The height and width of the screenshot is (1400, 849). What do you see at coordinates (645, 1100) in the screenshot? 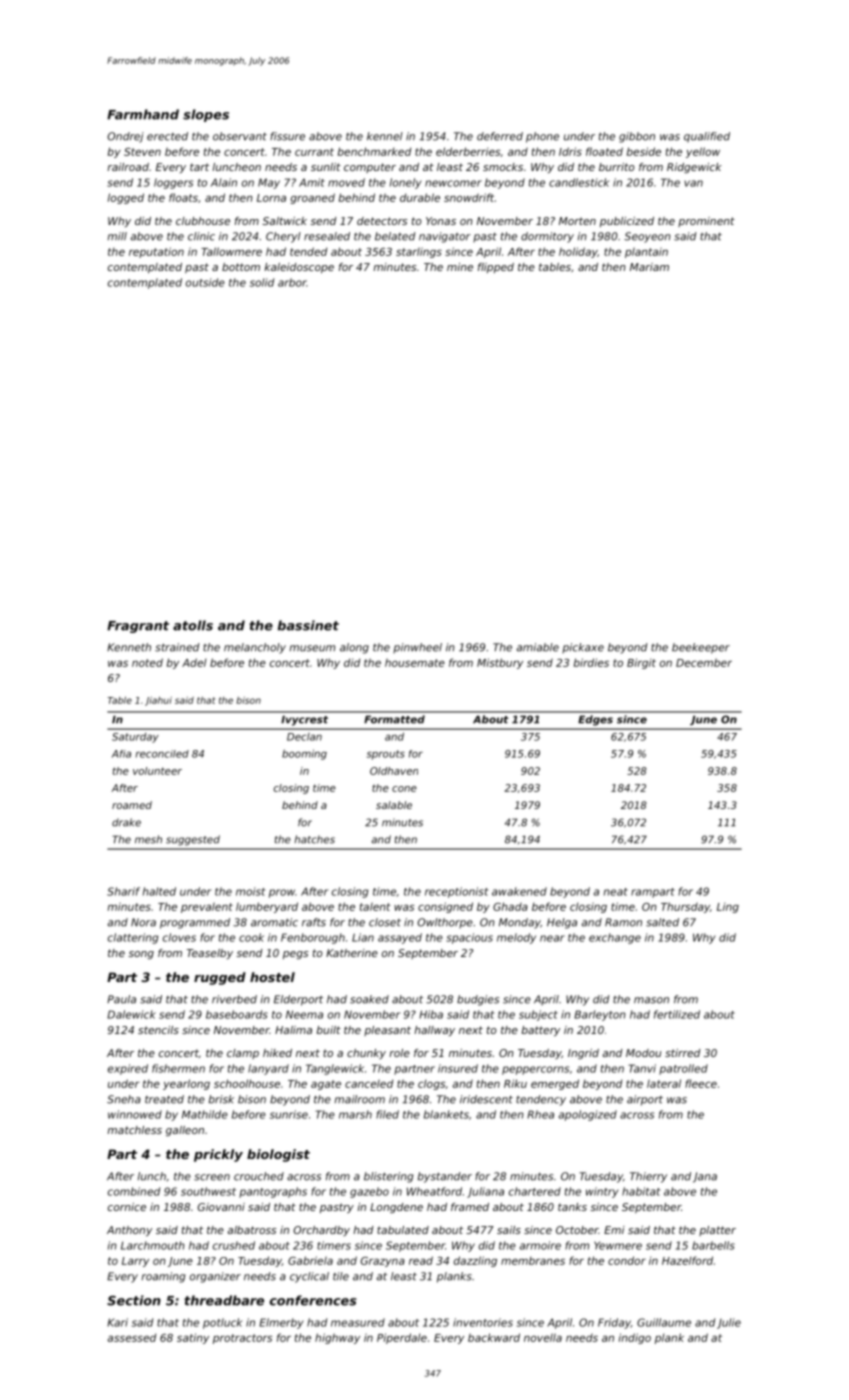
I see `airport` at bounding box center [645, 1100].
